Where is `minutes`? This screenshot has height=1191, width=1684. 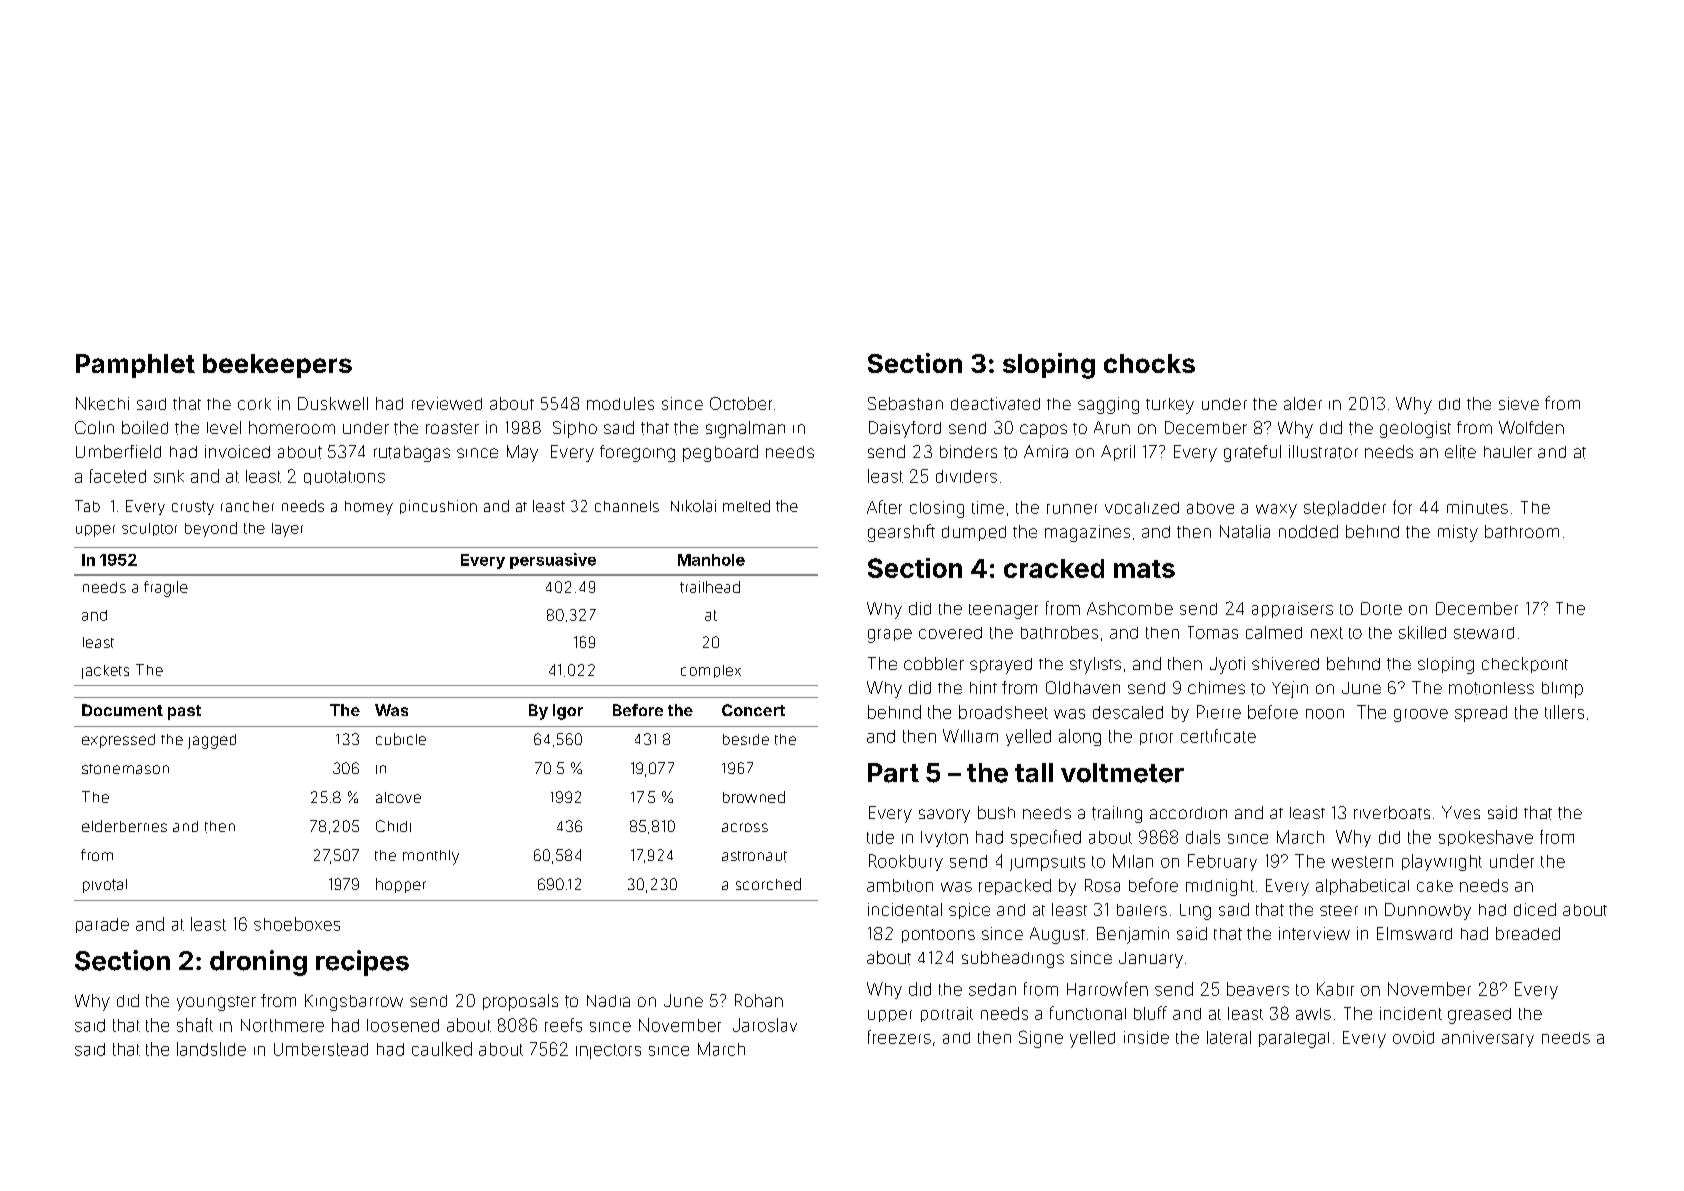 minutes is located at coordinates (1477, 507).
